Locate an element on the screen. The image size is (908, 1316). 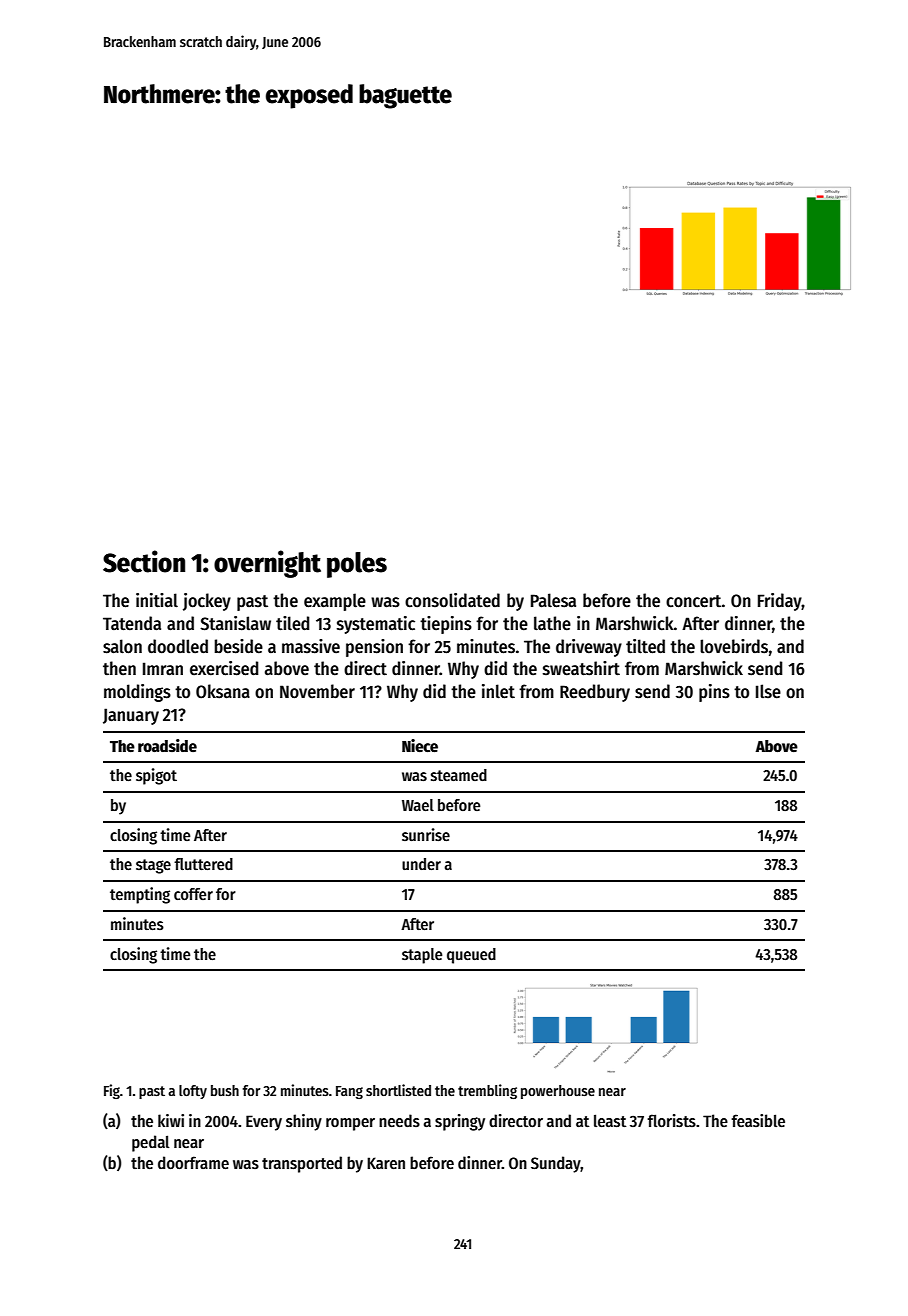
under is located at coordinates (421, 864).
